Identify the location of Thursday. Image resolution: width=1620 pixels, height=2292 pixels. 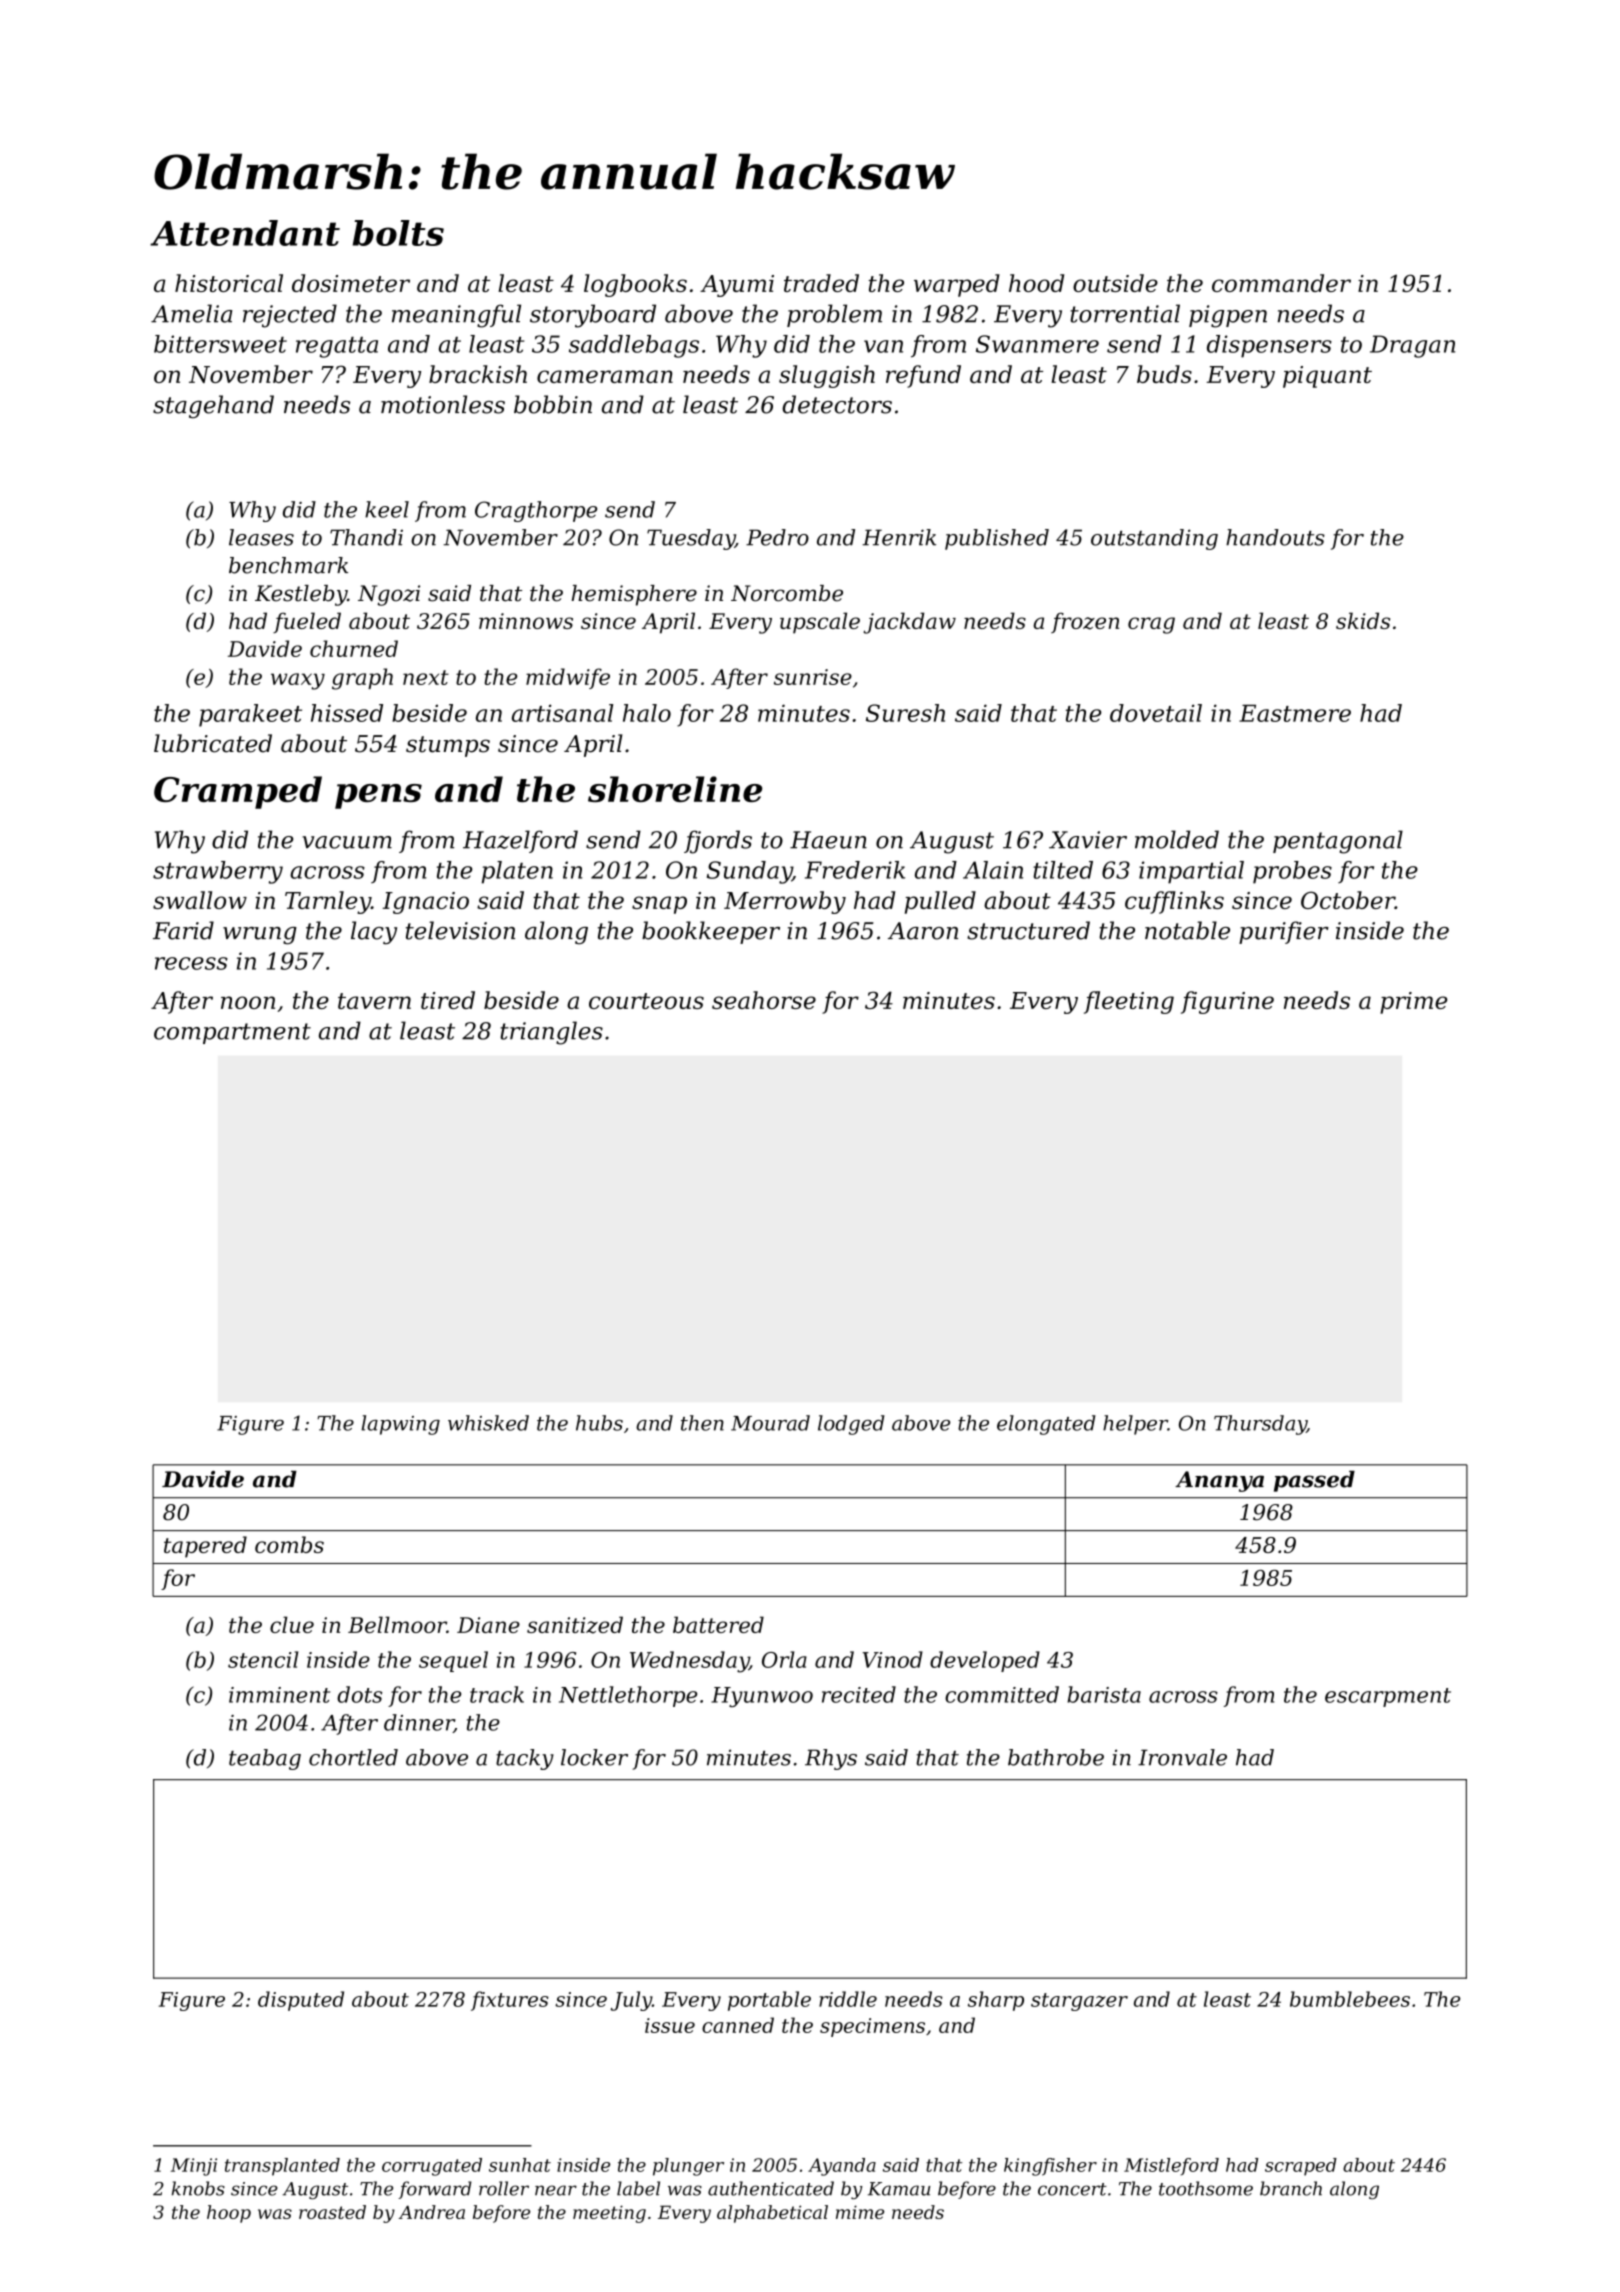
(1260, 1425).
